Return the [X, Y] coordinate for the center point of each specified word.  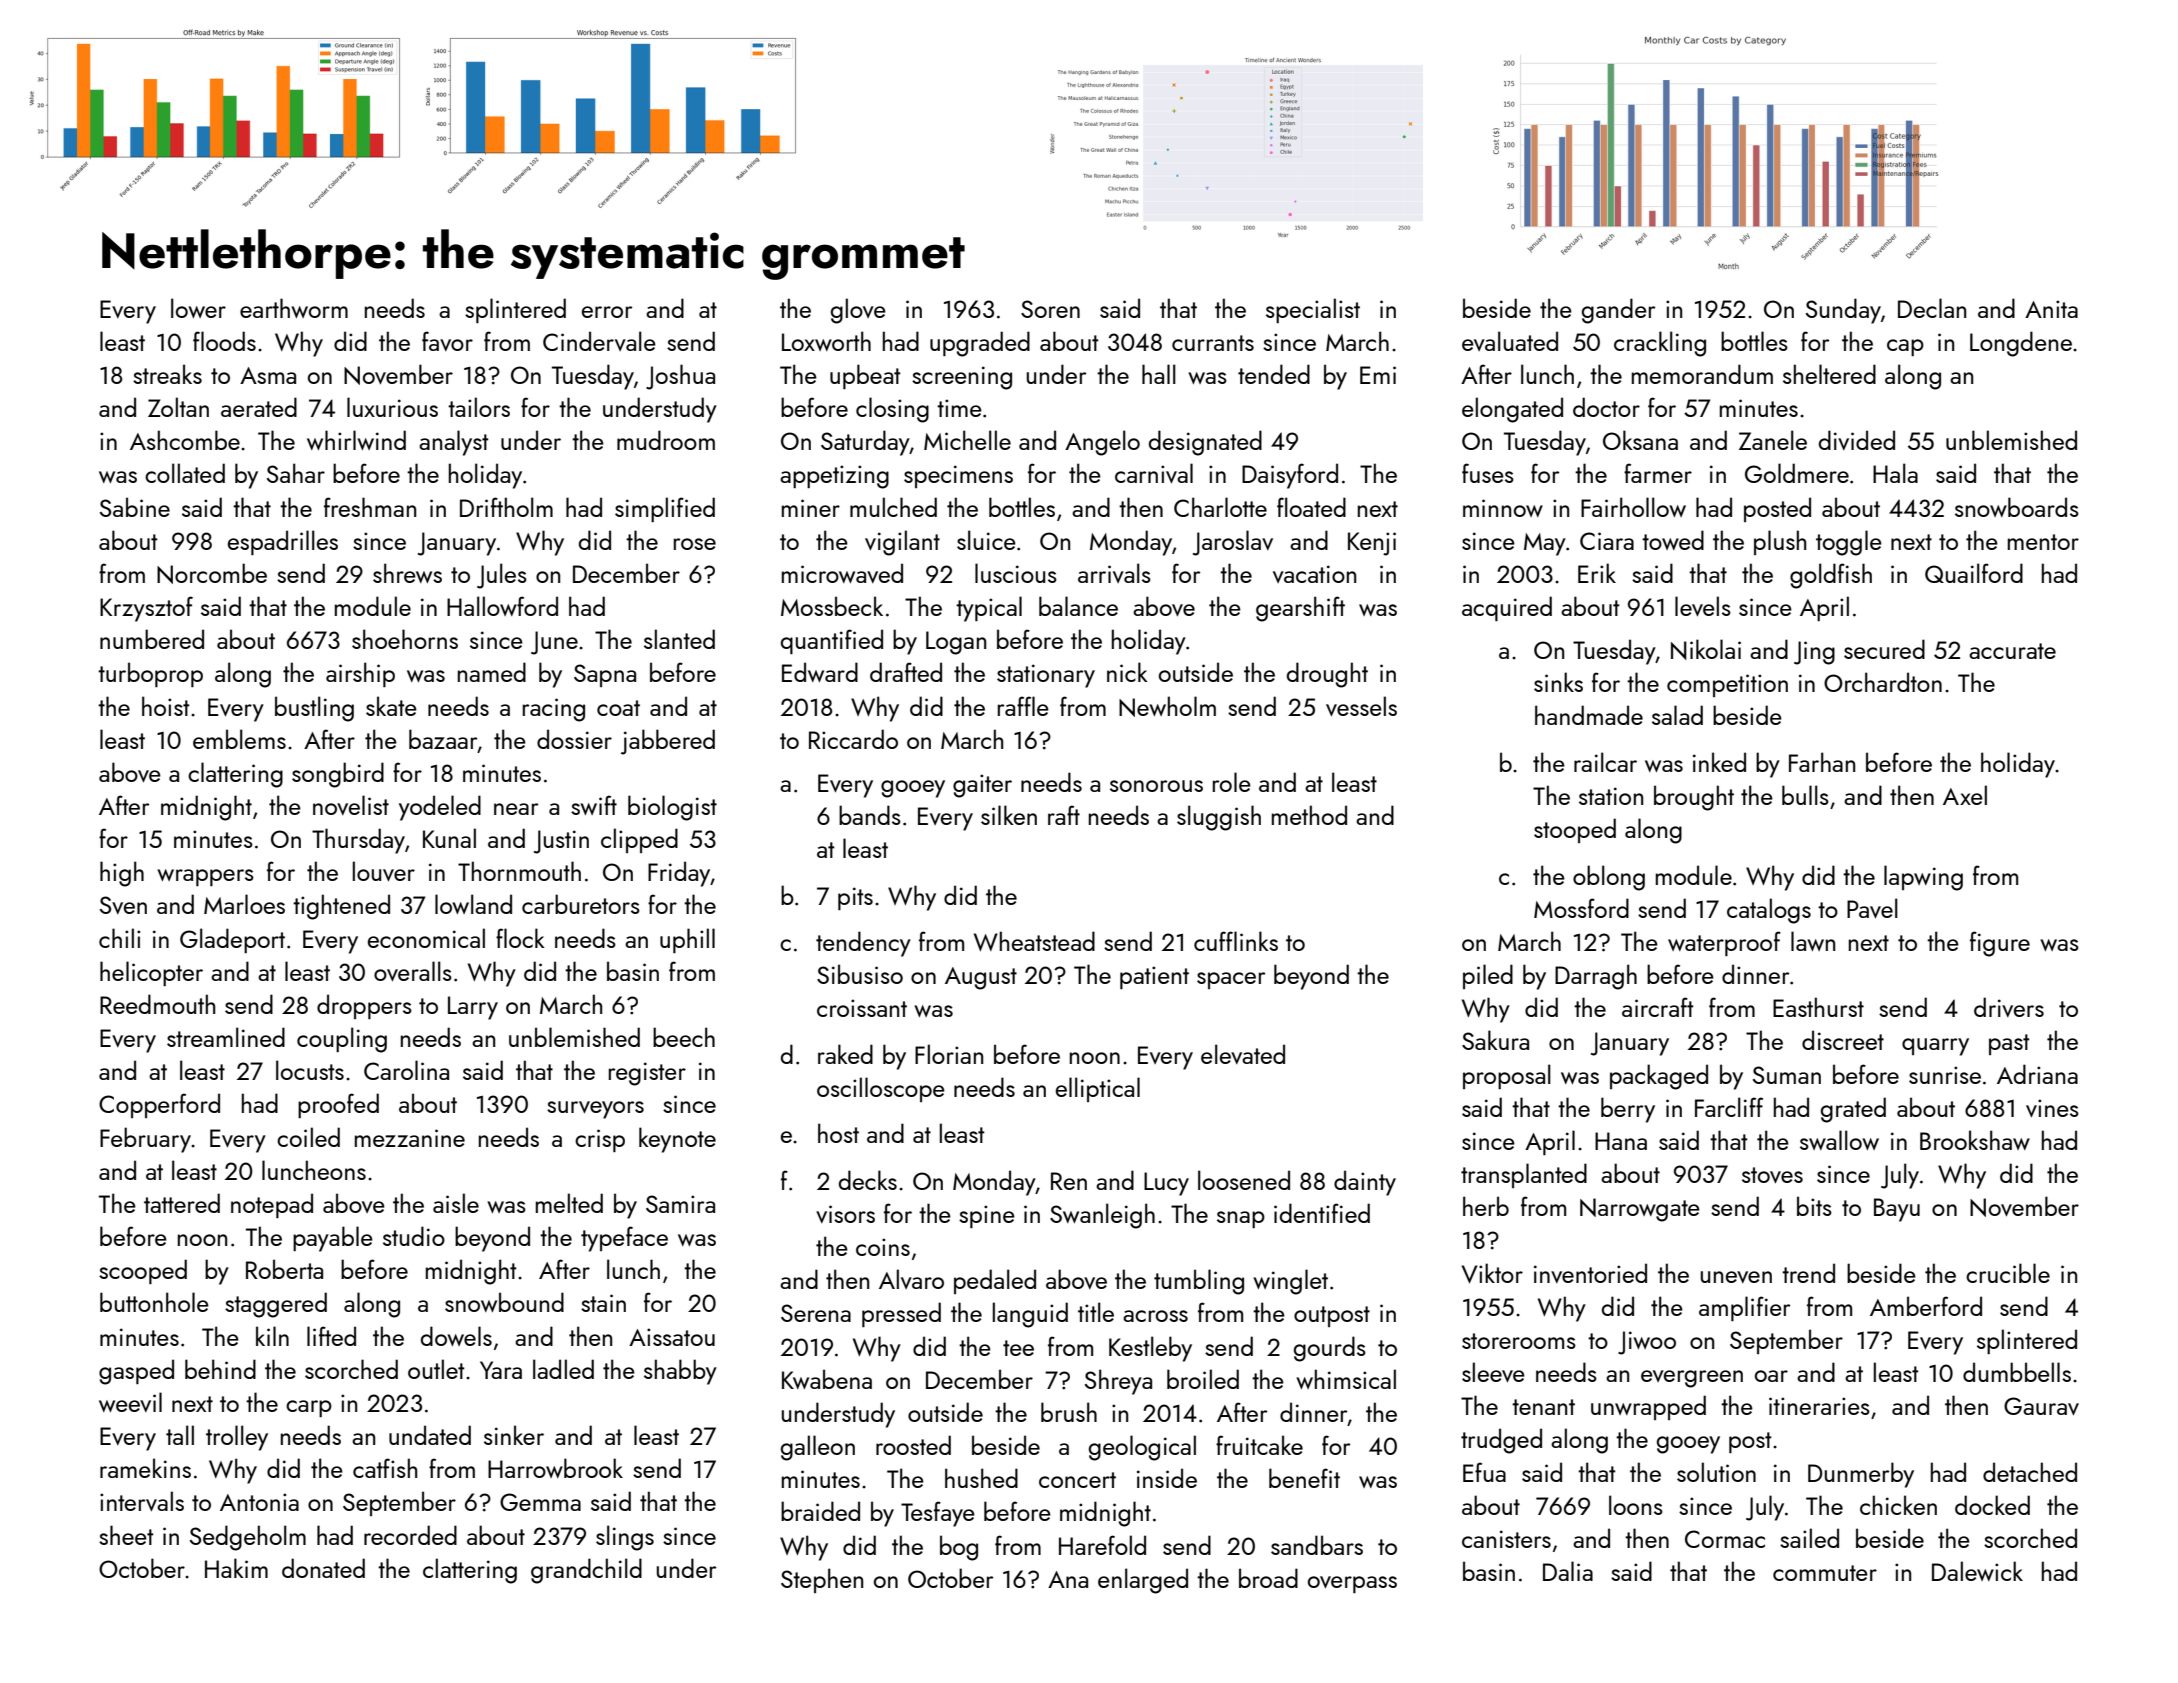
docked [1992, 1505]
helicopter [151, 973]
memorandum [1702, 374]
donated [323, 1568]
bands [870, 815]
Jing [1814, 653]
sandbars [1317, 1545]
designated [1205, 443]
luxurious [392, 407]
